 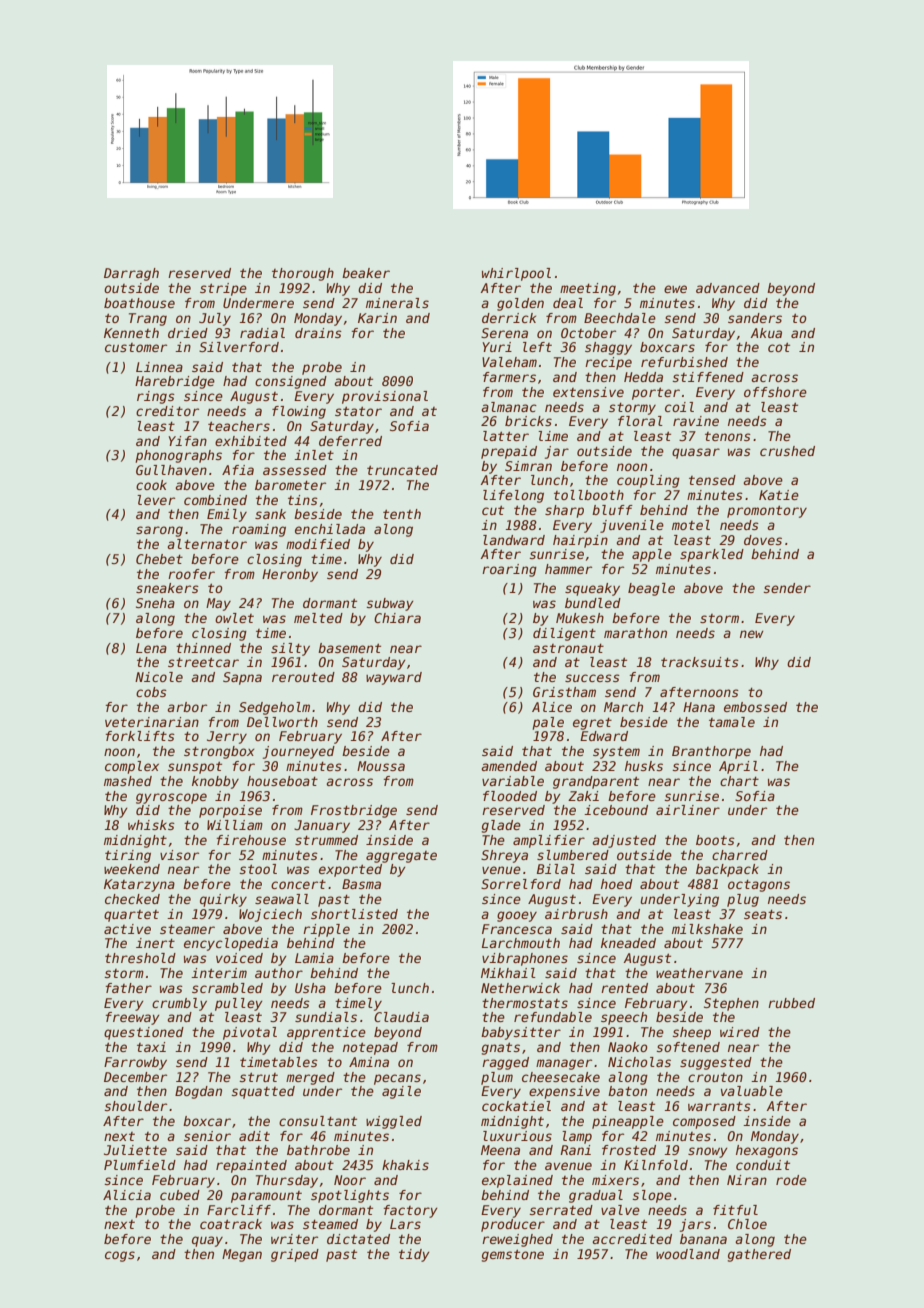 What do you see at coordinates (179, 1004) in the screenshot?
I see `crumbly` at bounding box center [179, 1004].
